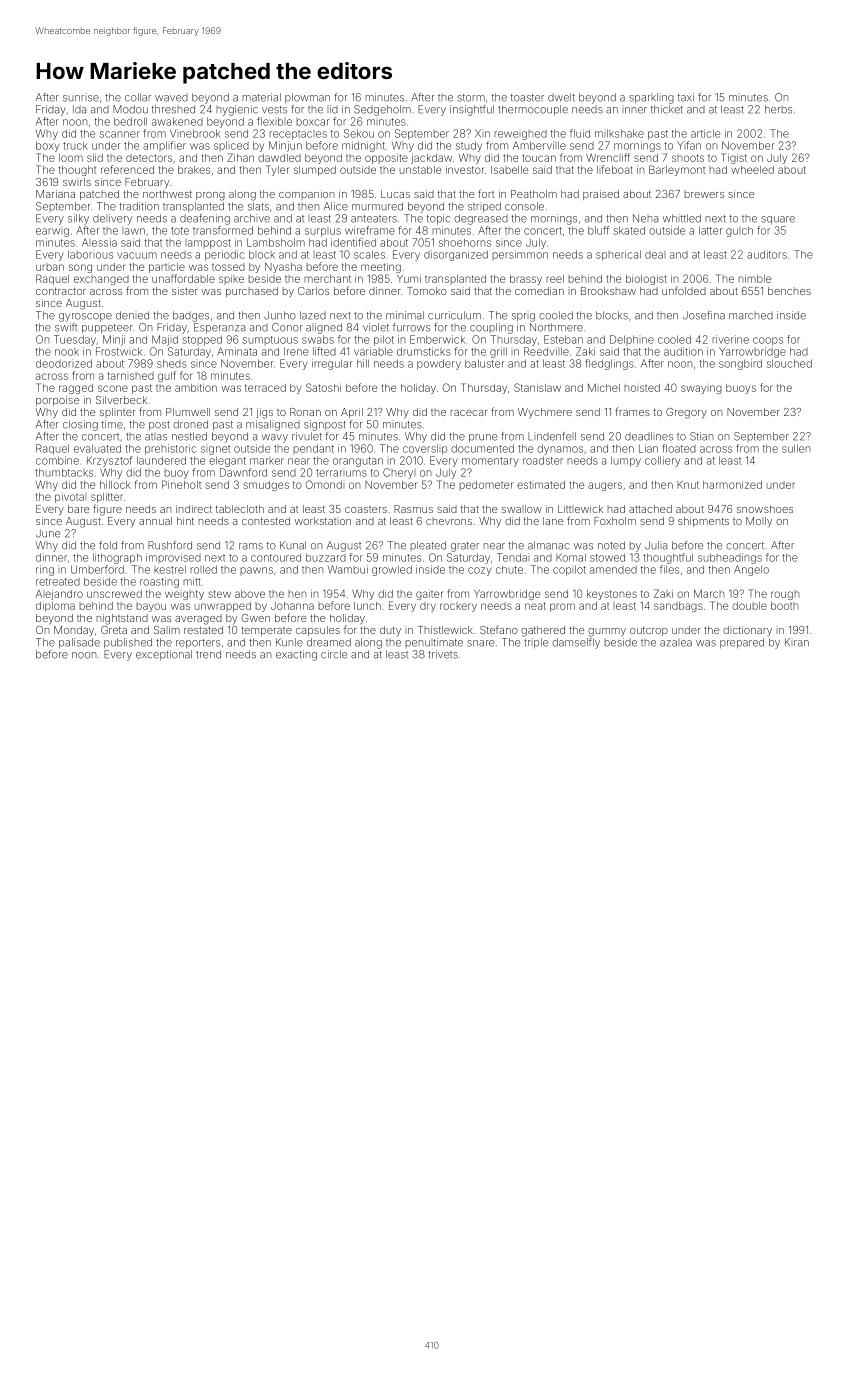 Image resolution: width=849 pixels, height=1400 pixels. I want to click on biologist, so click(646, 280).
